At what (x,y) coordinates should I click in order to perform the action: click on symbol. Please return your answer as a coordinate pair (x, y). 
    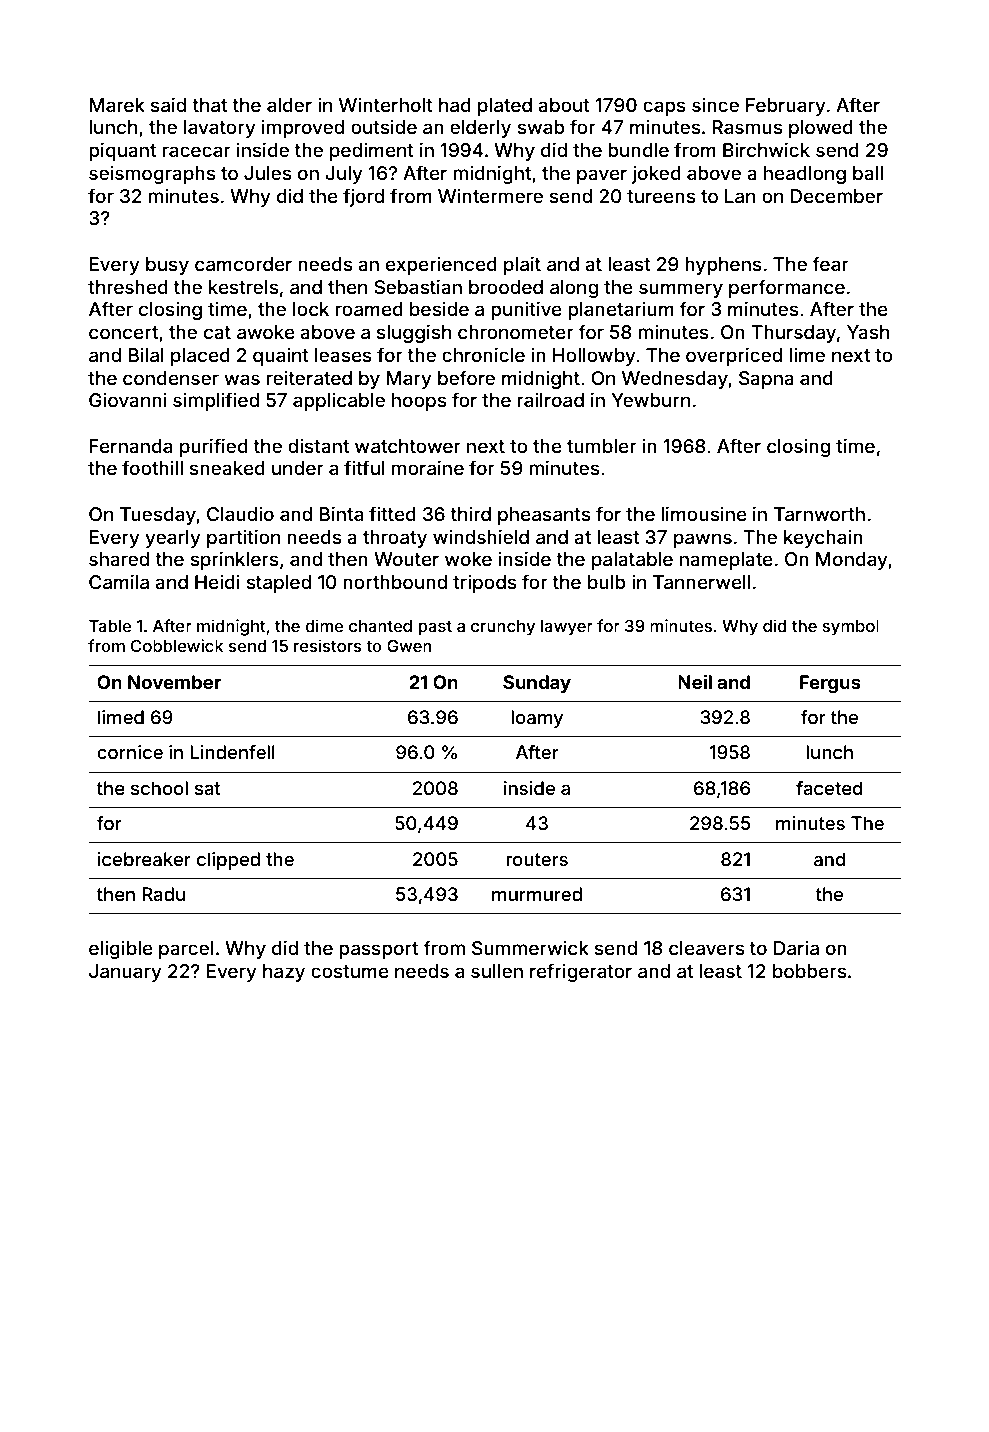
    Looking at the image, I should click on (850, 628).
